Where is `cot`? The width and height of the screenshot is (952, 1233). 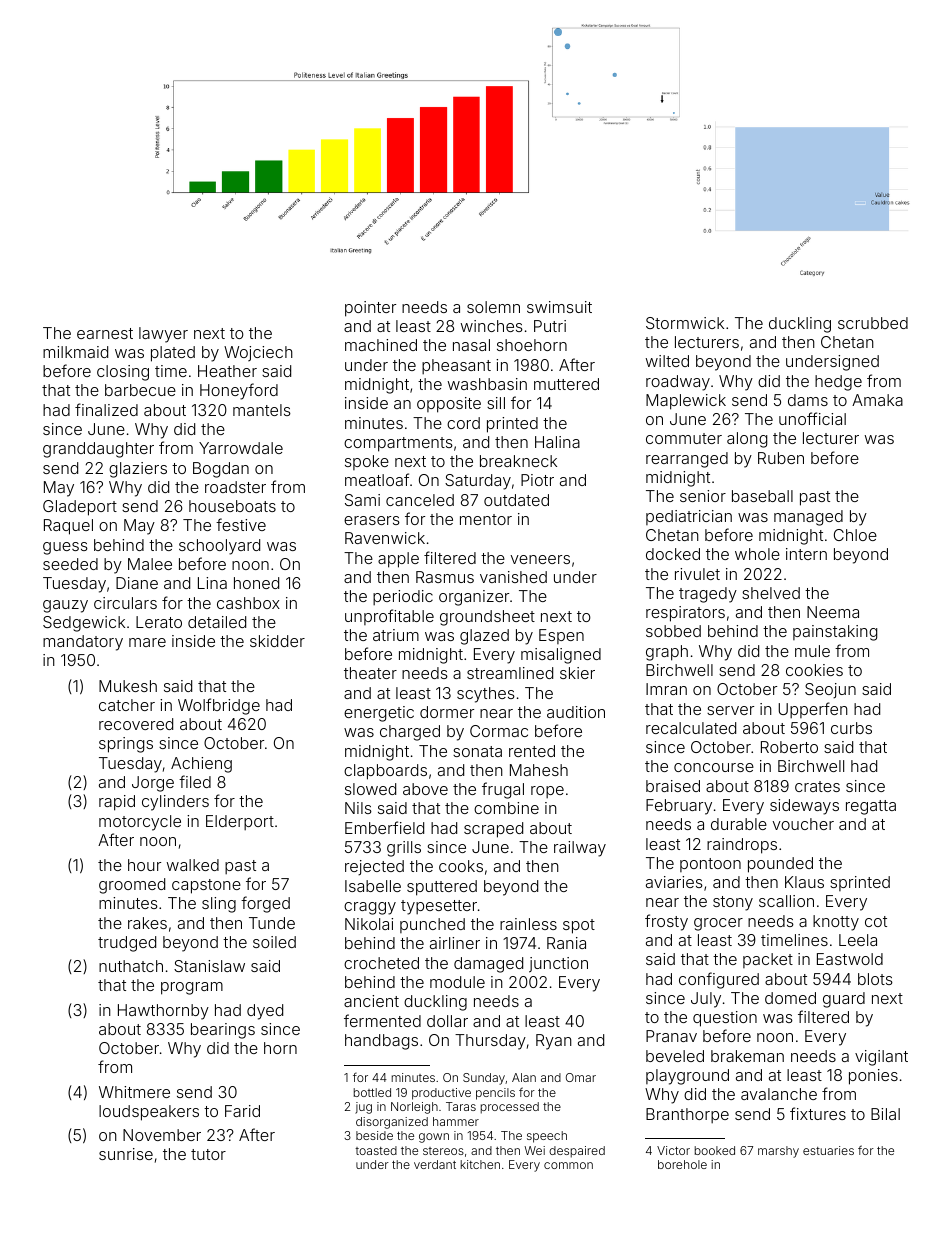 cot is located at coordinates (876, 921).
